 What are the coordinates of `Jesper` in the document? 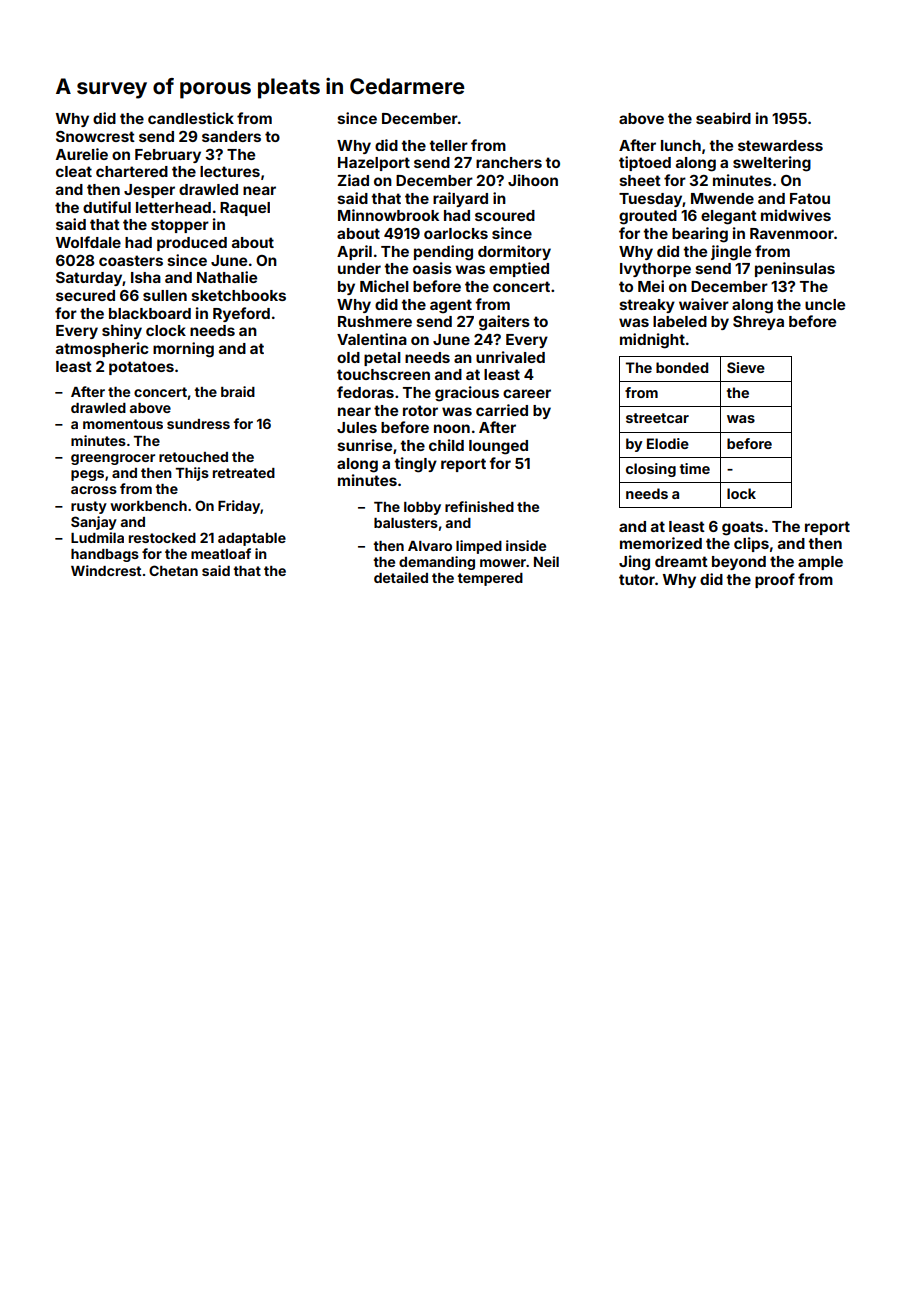 It's located at (149, 191).
